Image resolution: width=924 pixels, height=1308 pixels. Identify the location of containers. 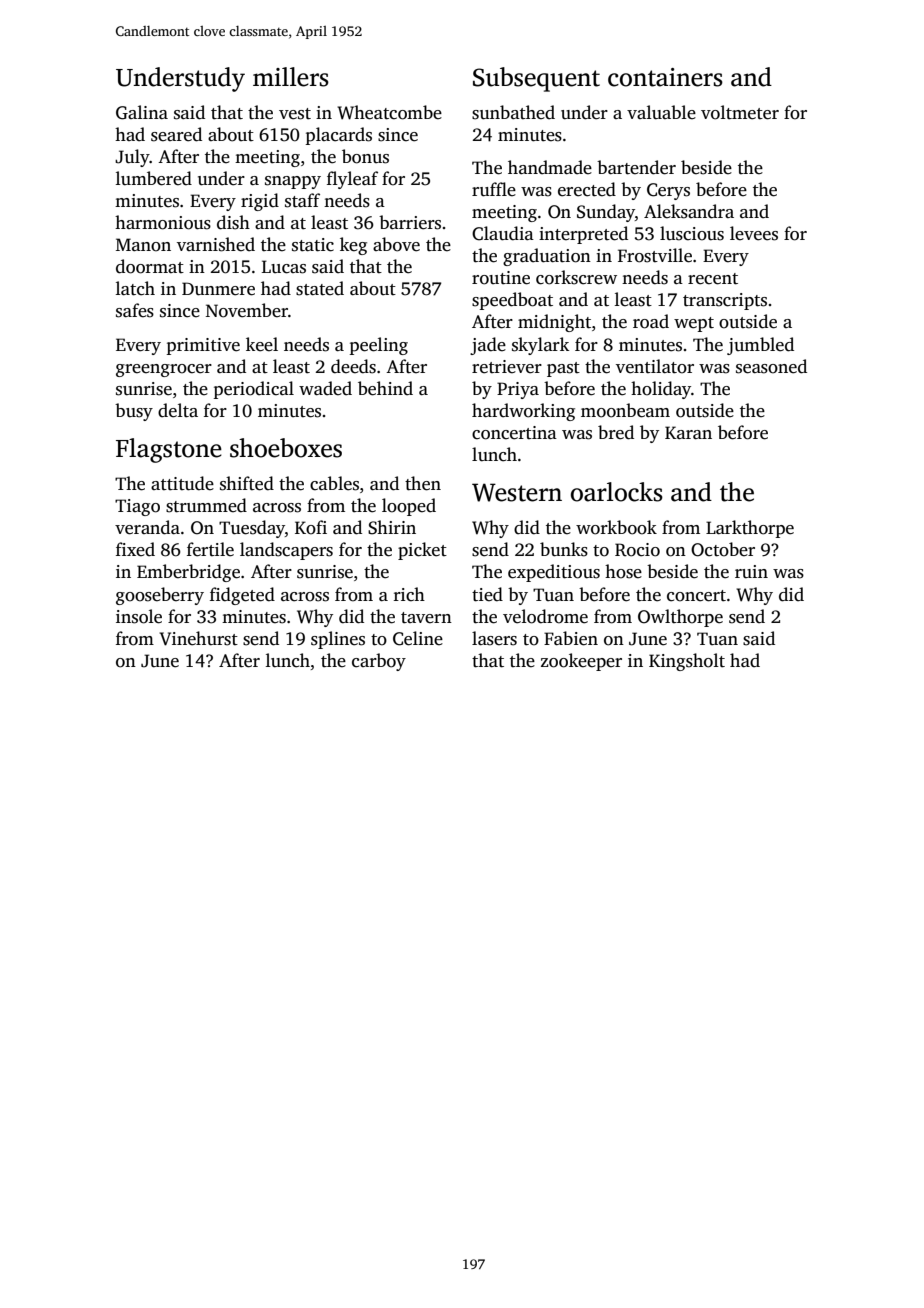
(665, 77).
